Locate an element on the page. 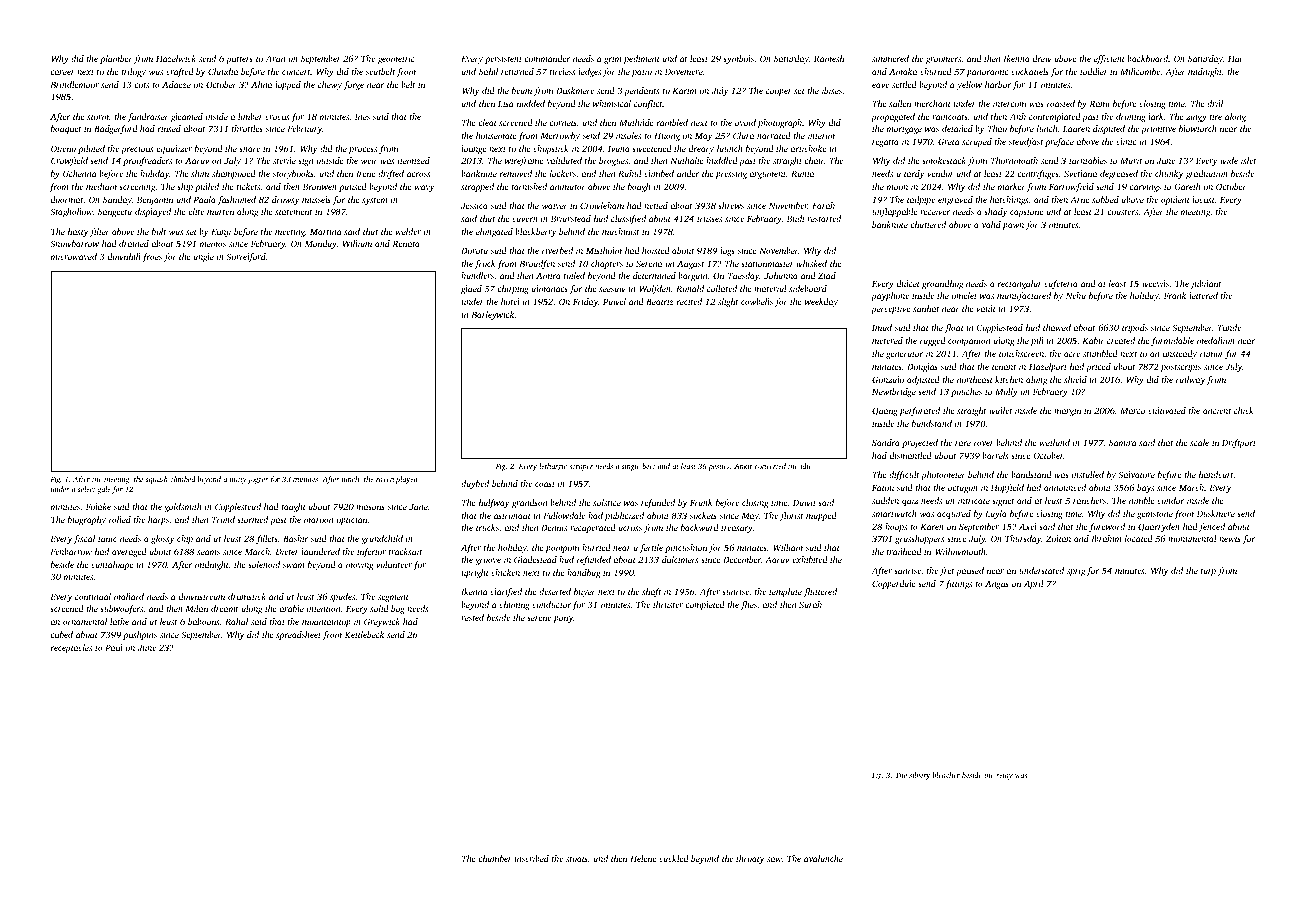 The image size is (1308, 924). chamber is located at coordinates (495, 858).
